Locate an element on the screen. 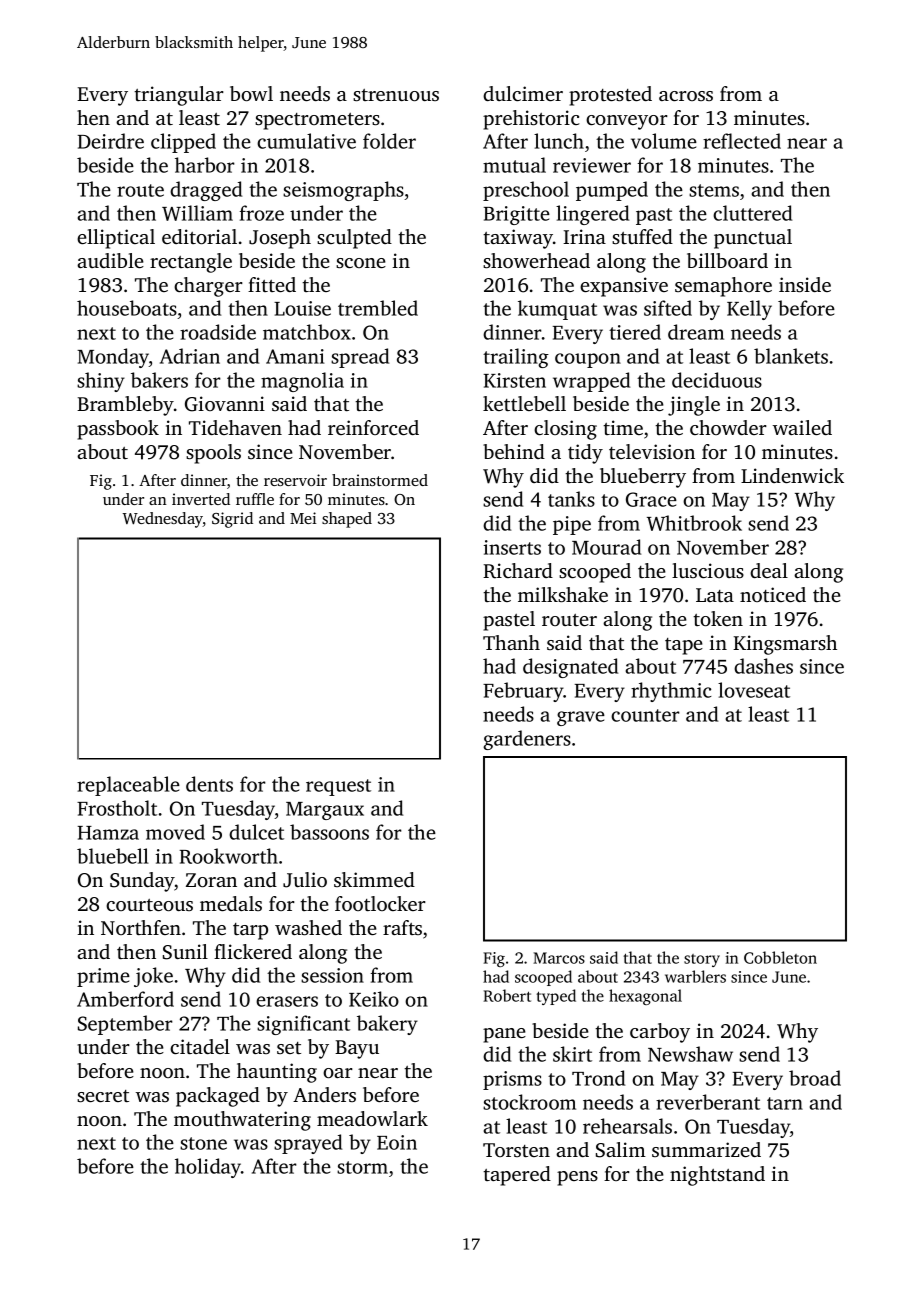 The width and height of the screenshot is (924, 1314). inside is located at coordinates (805, 284).
